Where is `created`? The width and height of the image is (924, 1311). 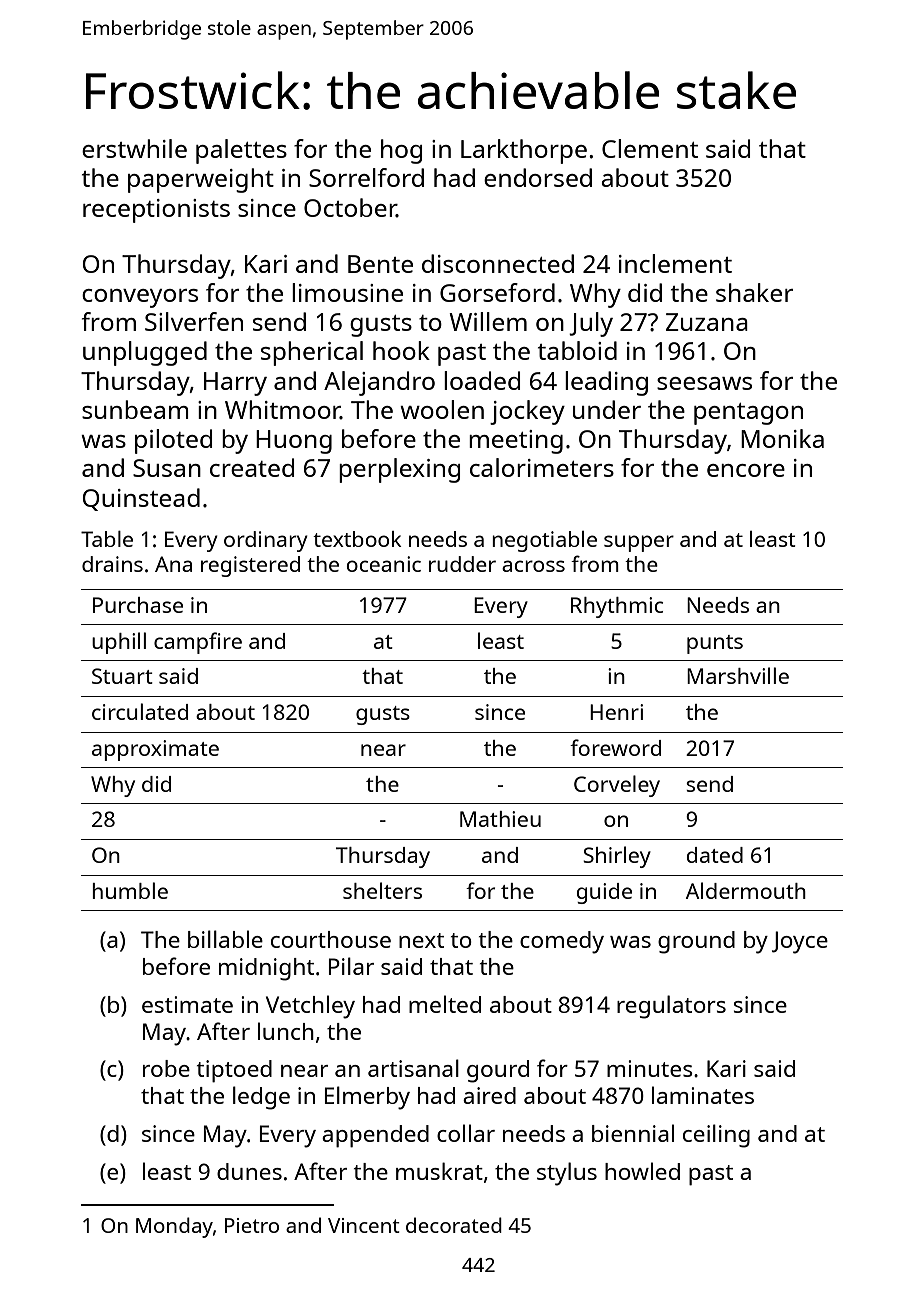
created is located at coordinates (252, 467).
